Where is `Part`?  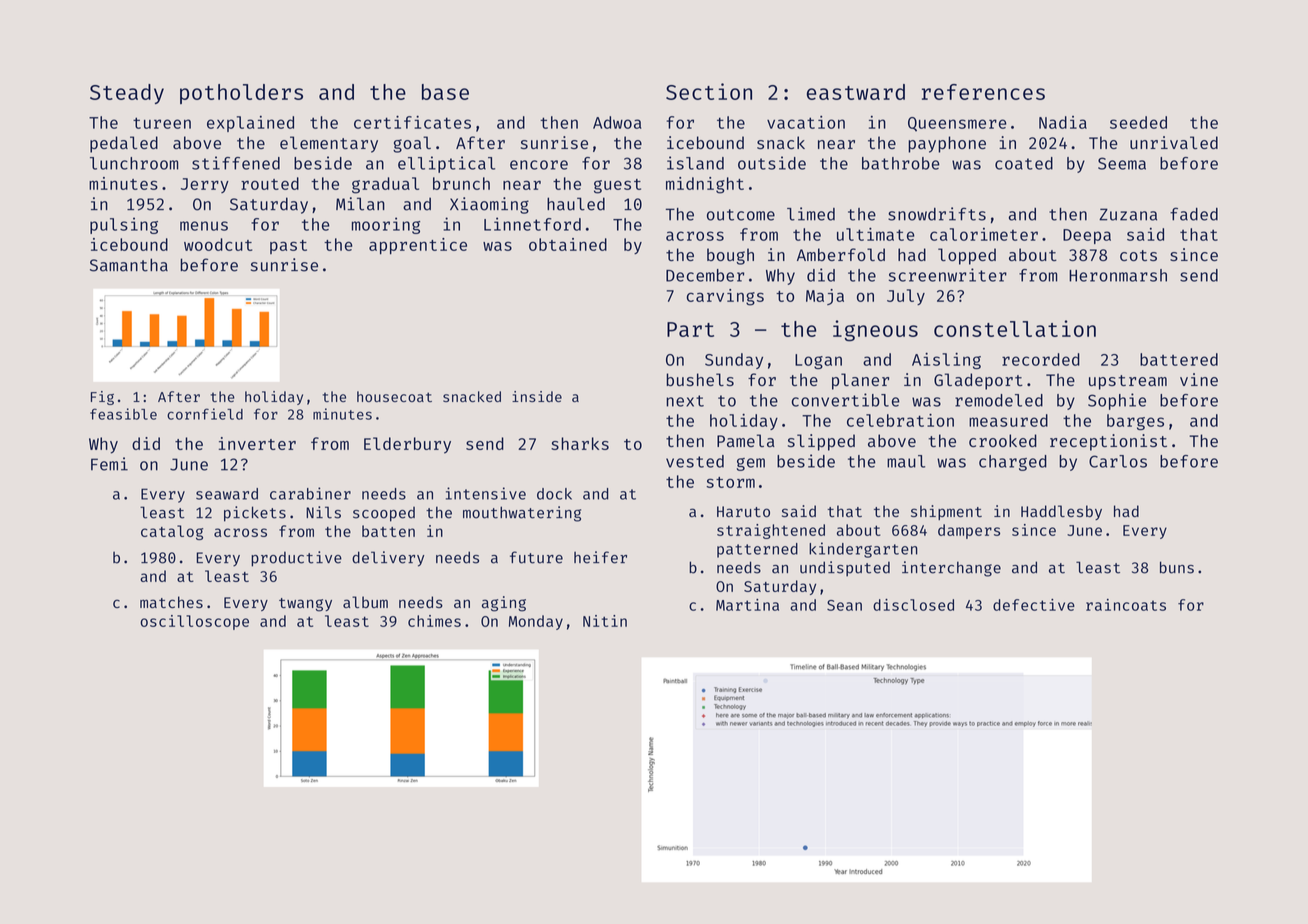
Part is located at coordinates (690, 329).
